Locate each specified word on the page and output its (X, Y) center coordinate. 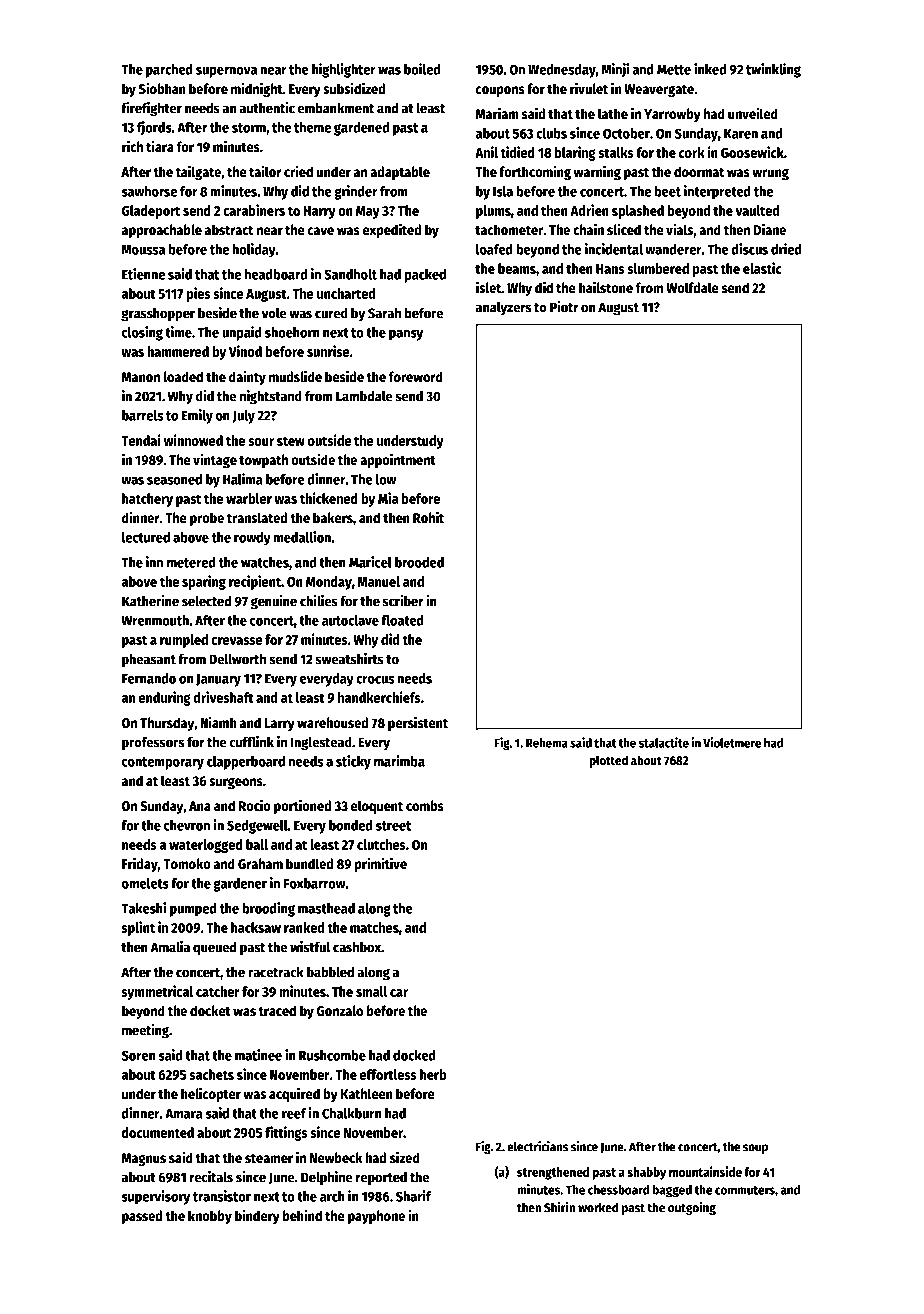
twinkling (773, 70)
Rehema (547, 743)
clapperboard (246, 763)
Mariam (497, 113)
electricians (537, 1146)
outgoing (692, 1208)
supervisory (155, 1197)
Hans (610, 269)
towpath (263, 461)
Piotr (564, 307)
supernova (226, 72)
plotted (609, 761)
